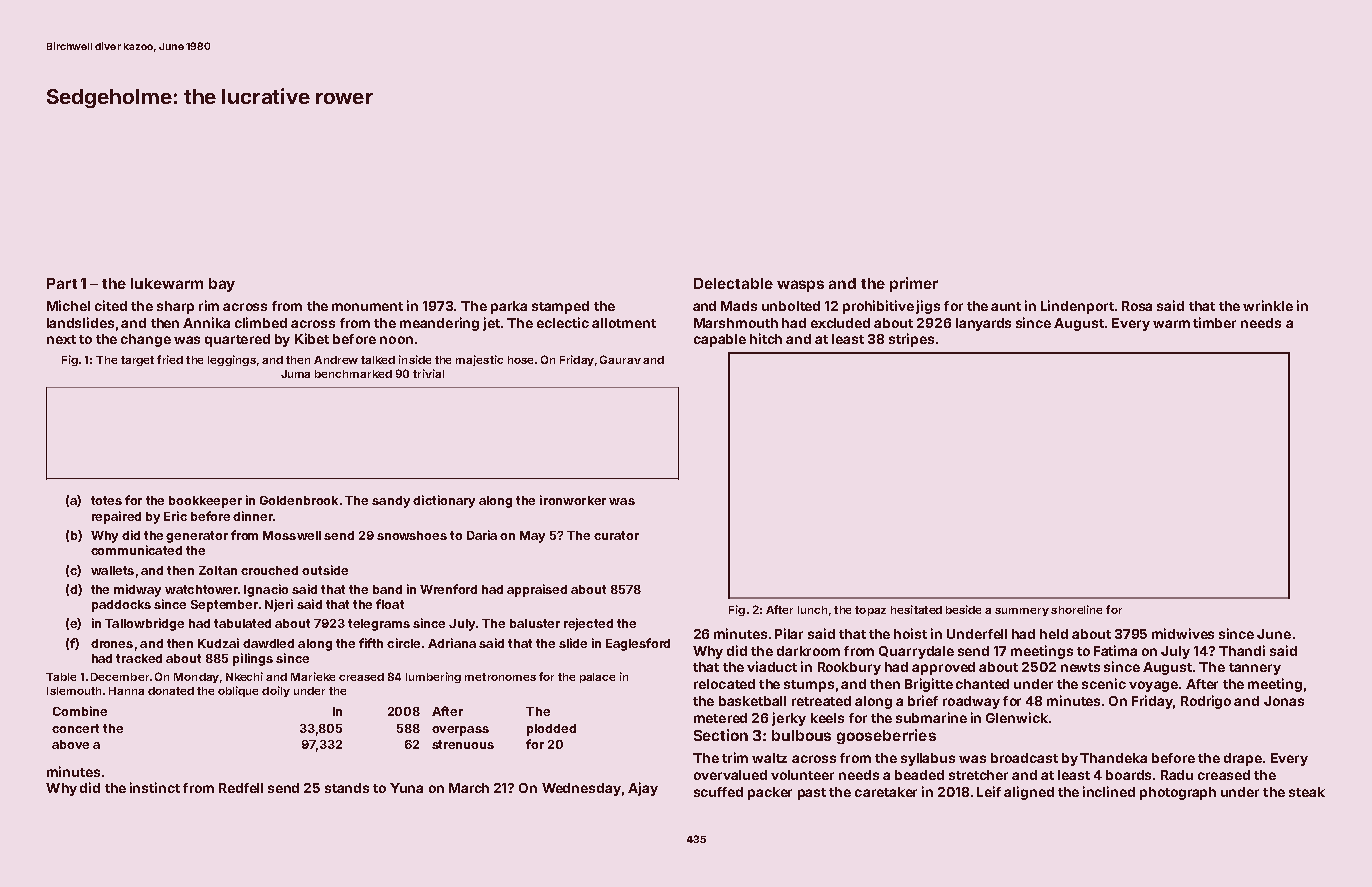 This document has width=1372, height=887. What do you see at coordinates (218, 570) in the document?
I see `Zoltan` at bounding box center [218, 570].
